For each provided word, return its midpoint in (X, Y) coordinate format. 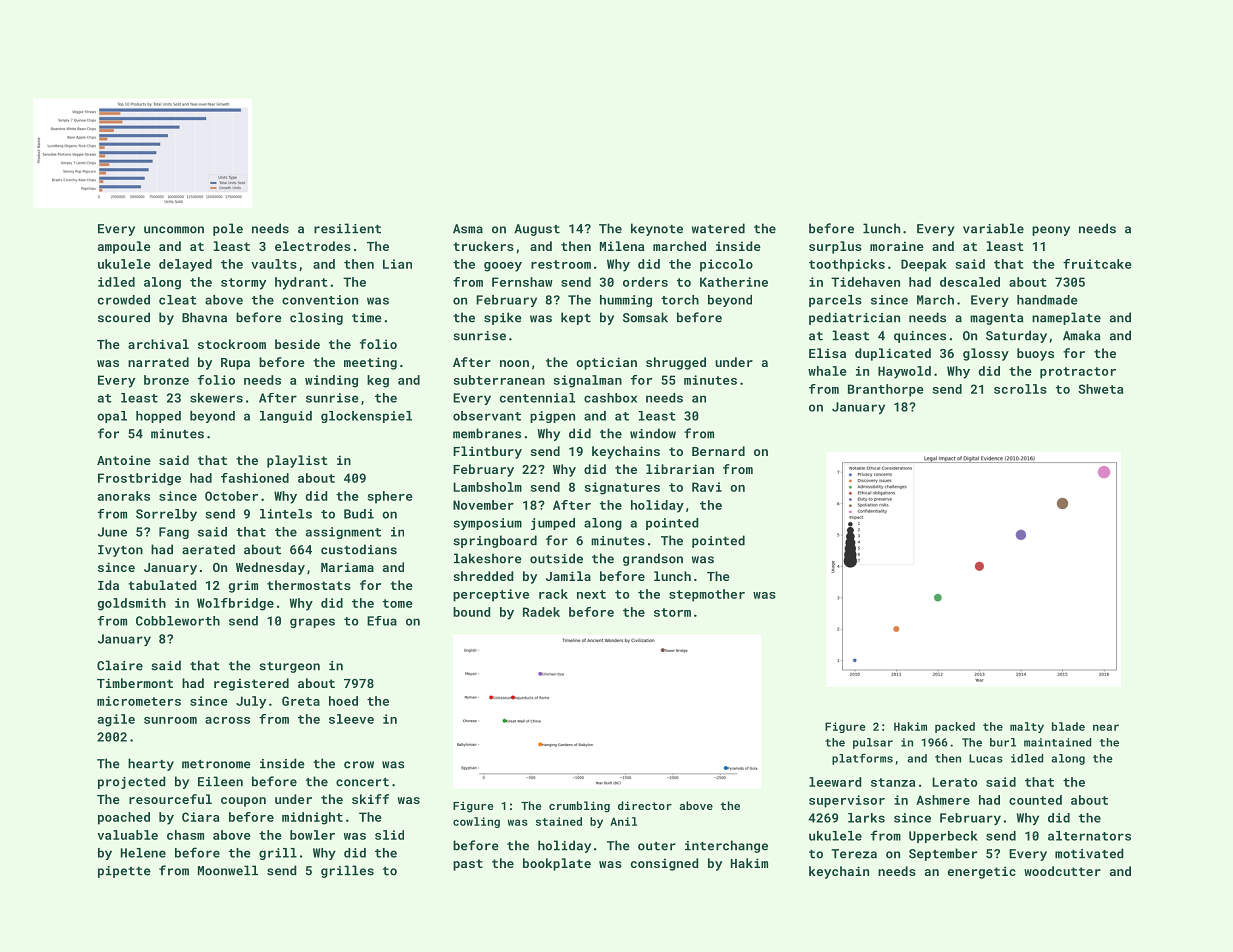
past (468, 865)
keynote (657, 229)
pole (228, 229)
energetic (981, 872)
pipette (124, 872)
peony (1051, 231)
